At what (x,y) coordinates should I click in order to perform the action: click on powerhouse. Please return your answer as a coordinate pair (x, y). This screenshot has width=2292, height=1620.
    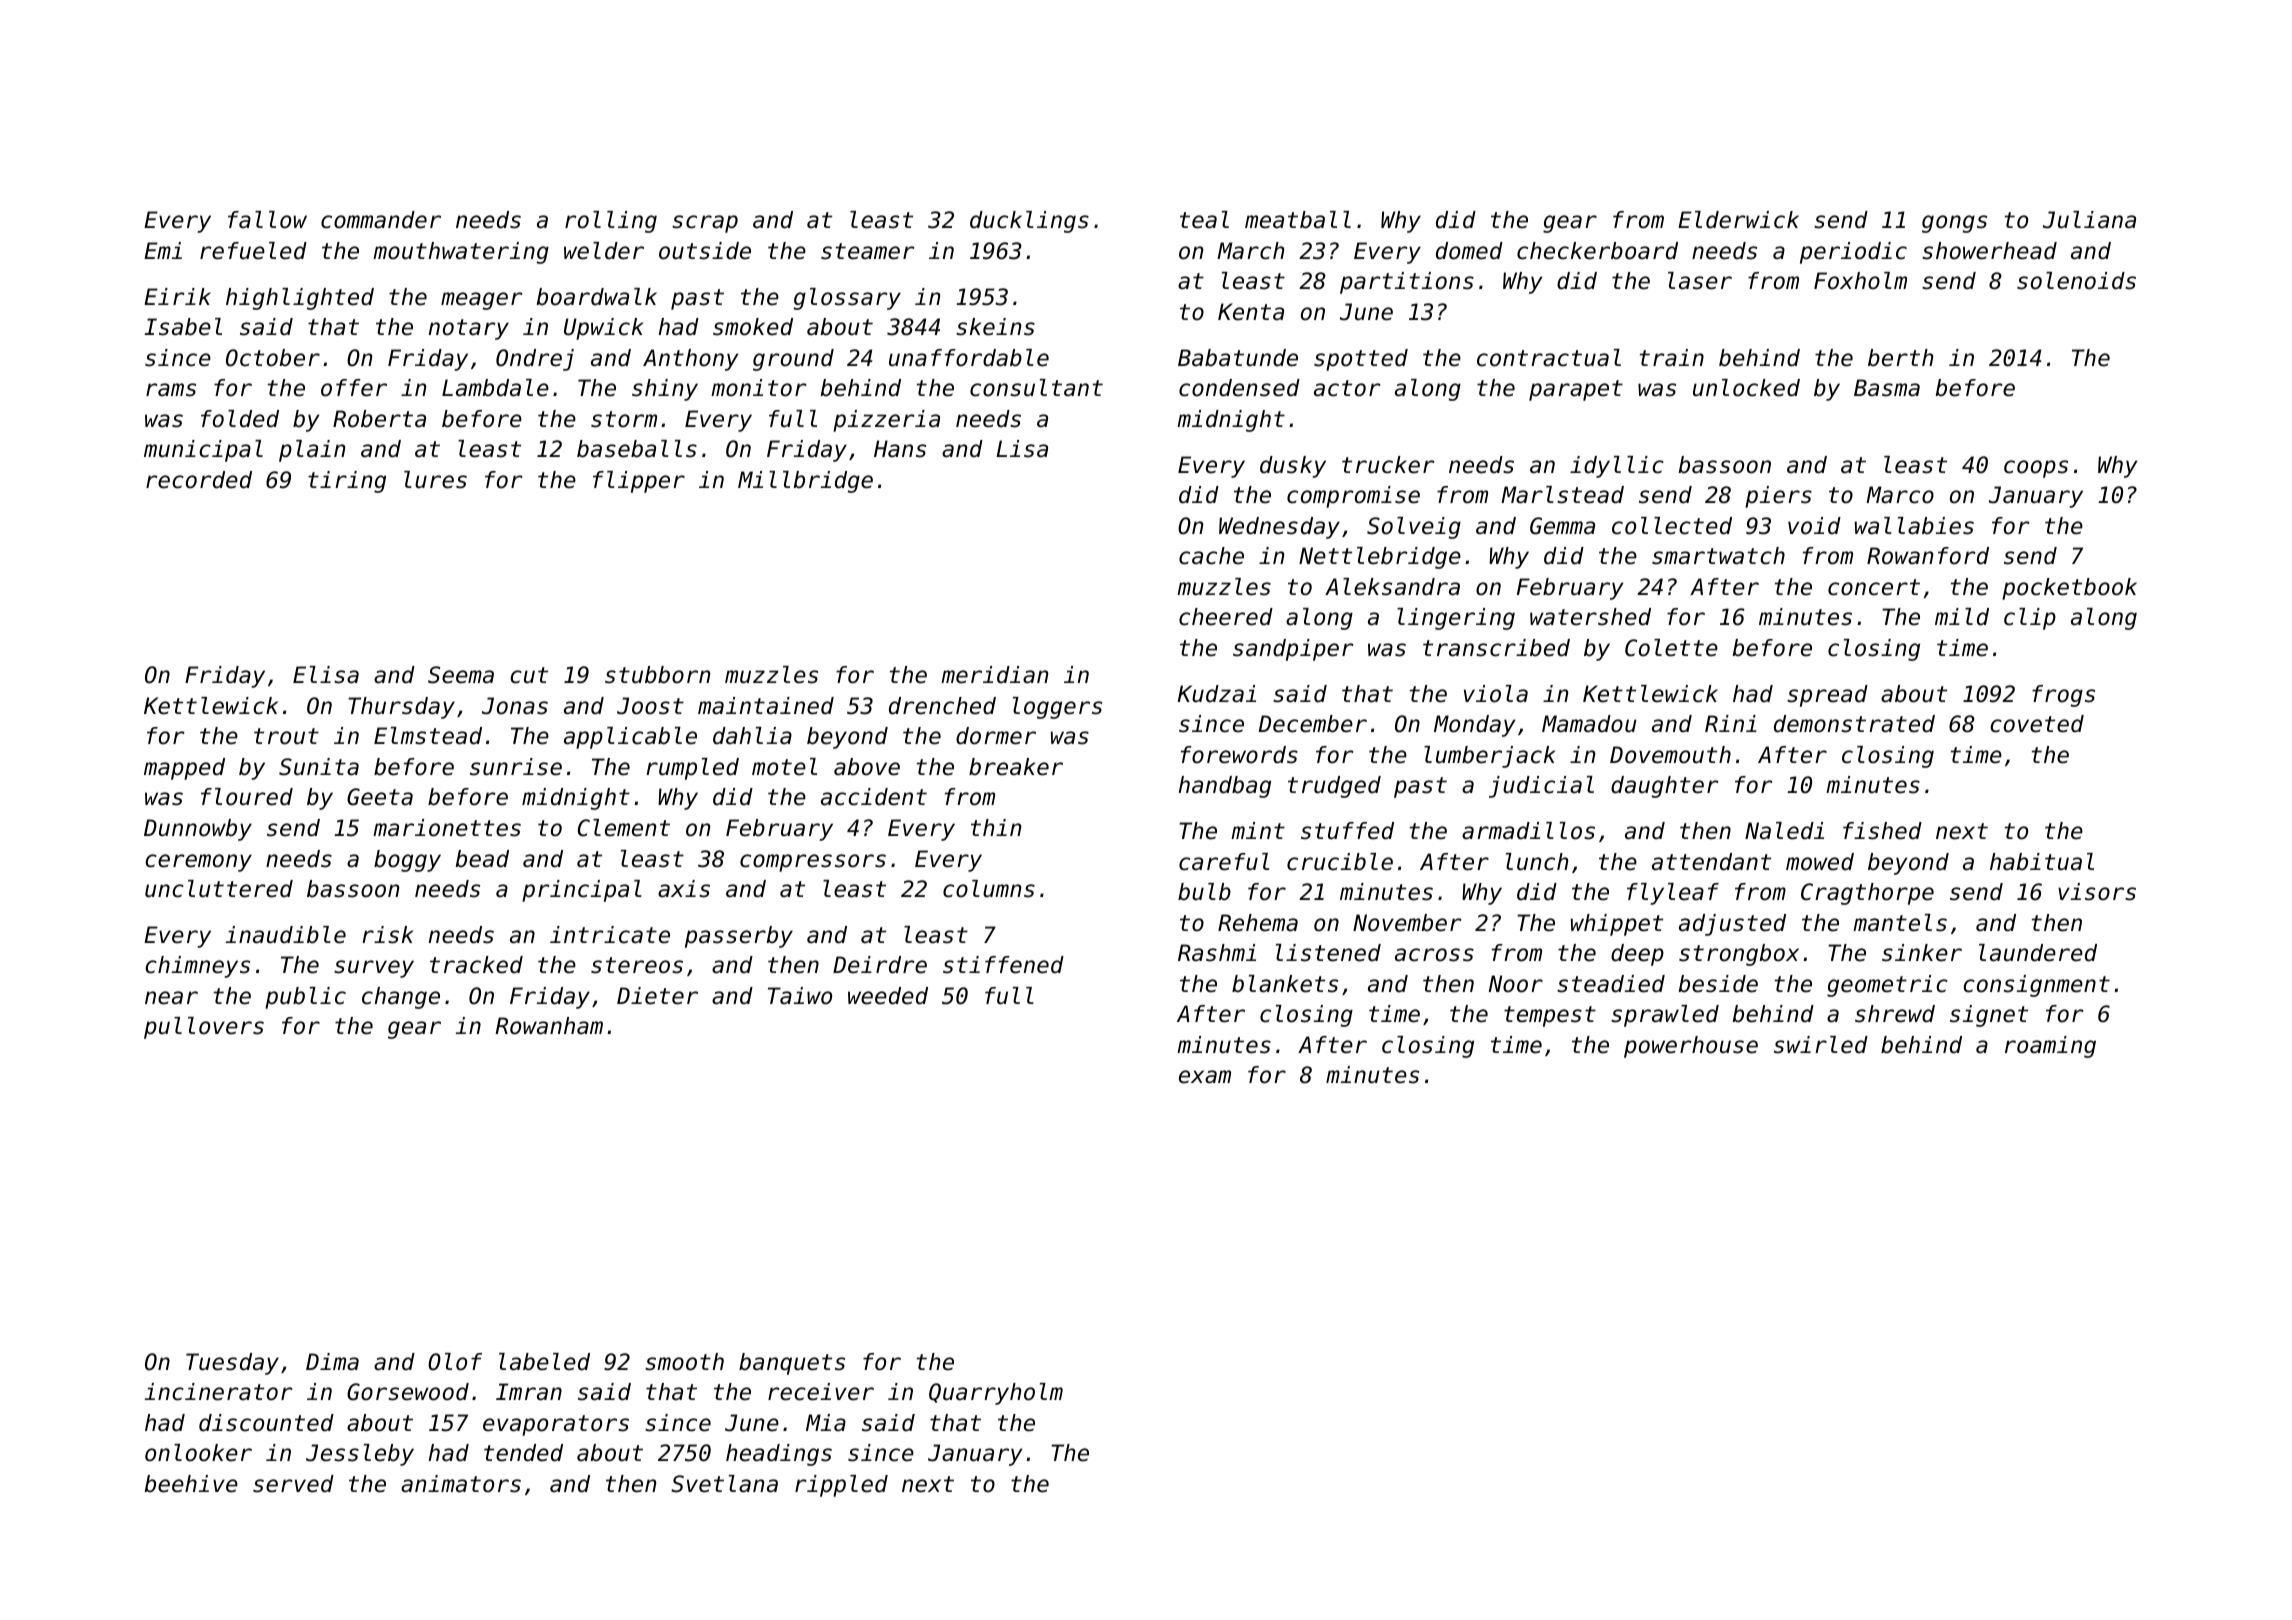
    Looking at the image, I should click on (1691, 1047).
